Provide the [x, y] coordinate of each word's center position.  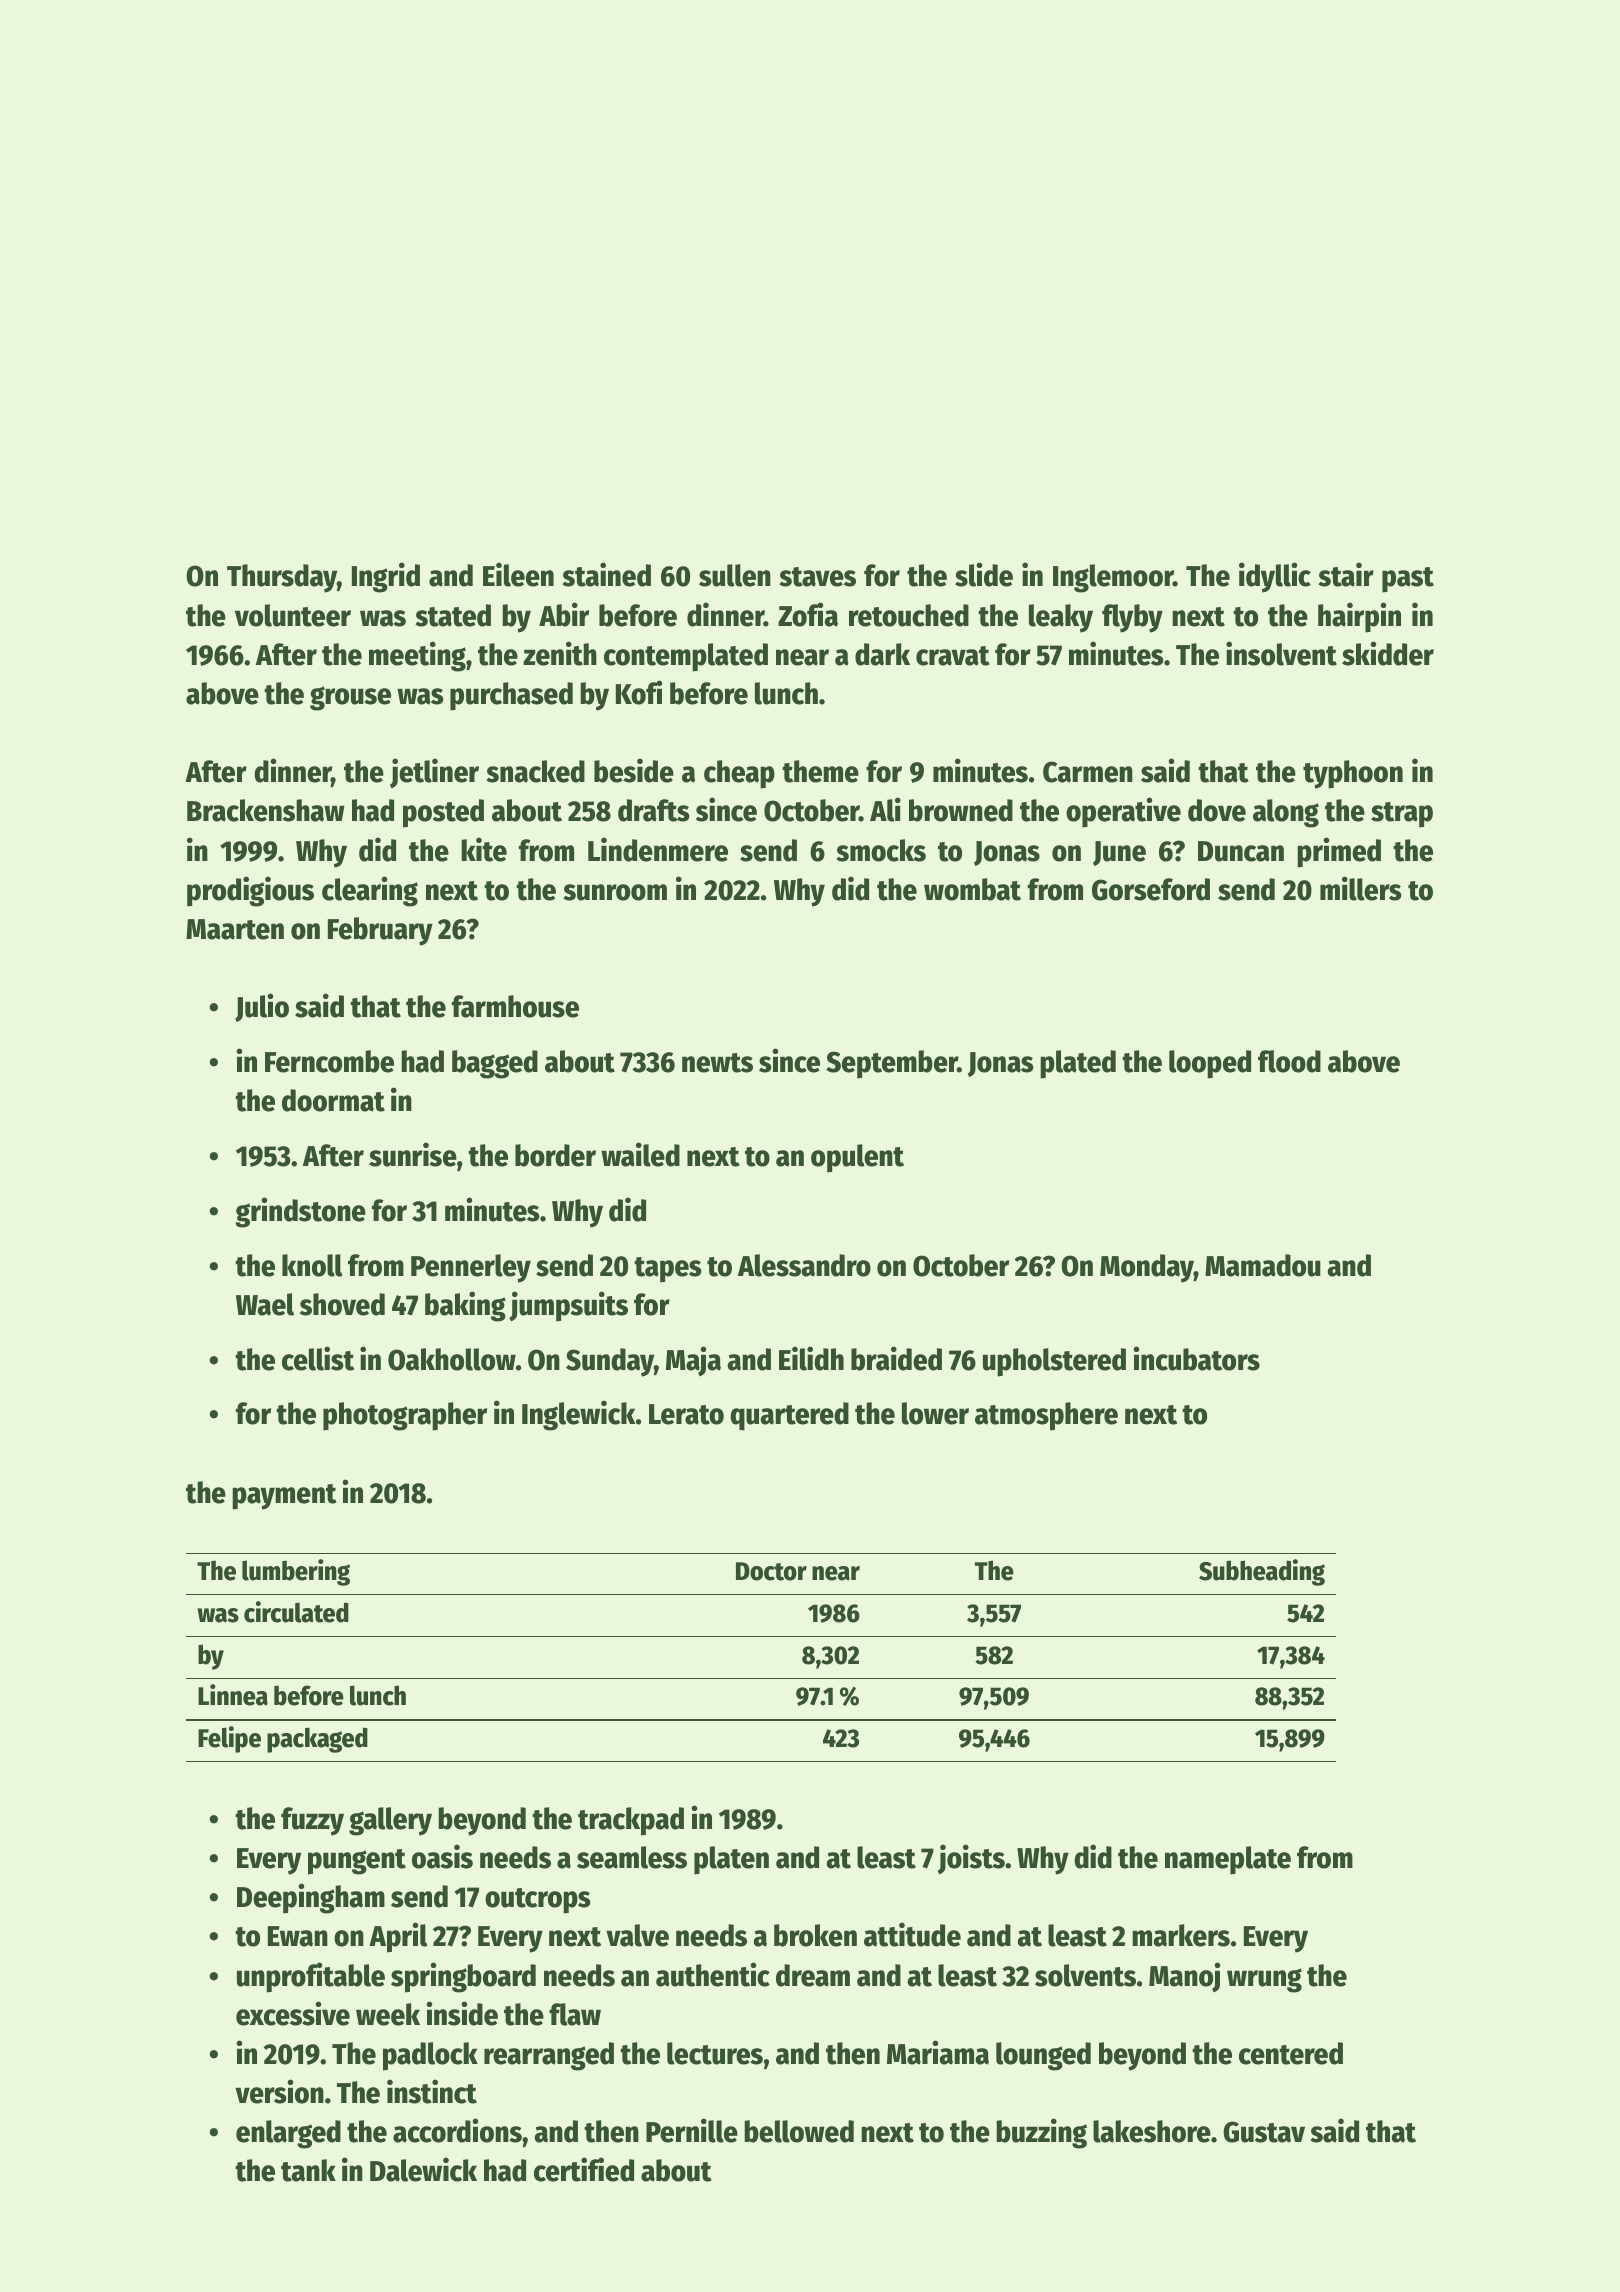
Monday [1147, 1268]
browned [961, 810]
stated [453, 615]
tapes [668, 1270]
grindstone [300, 1212]
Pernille [692, 2130]
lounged [1043, 2056]
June [1119, 853]
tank [308, 2170]
